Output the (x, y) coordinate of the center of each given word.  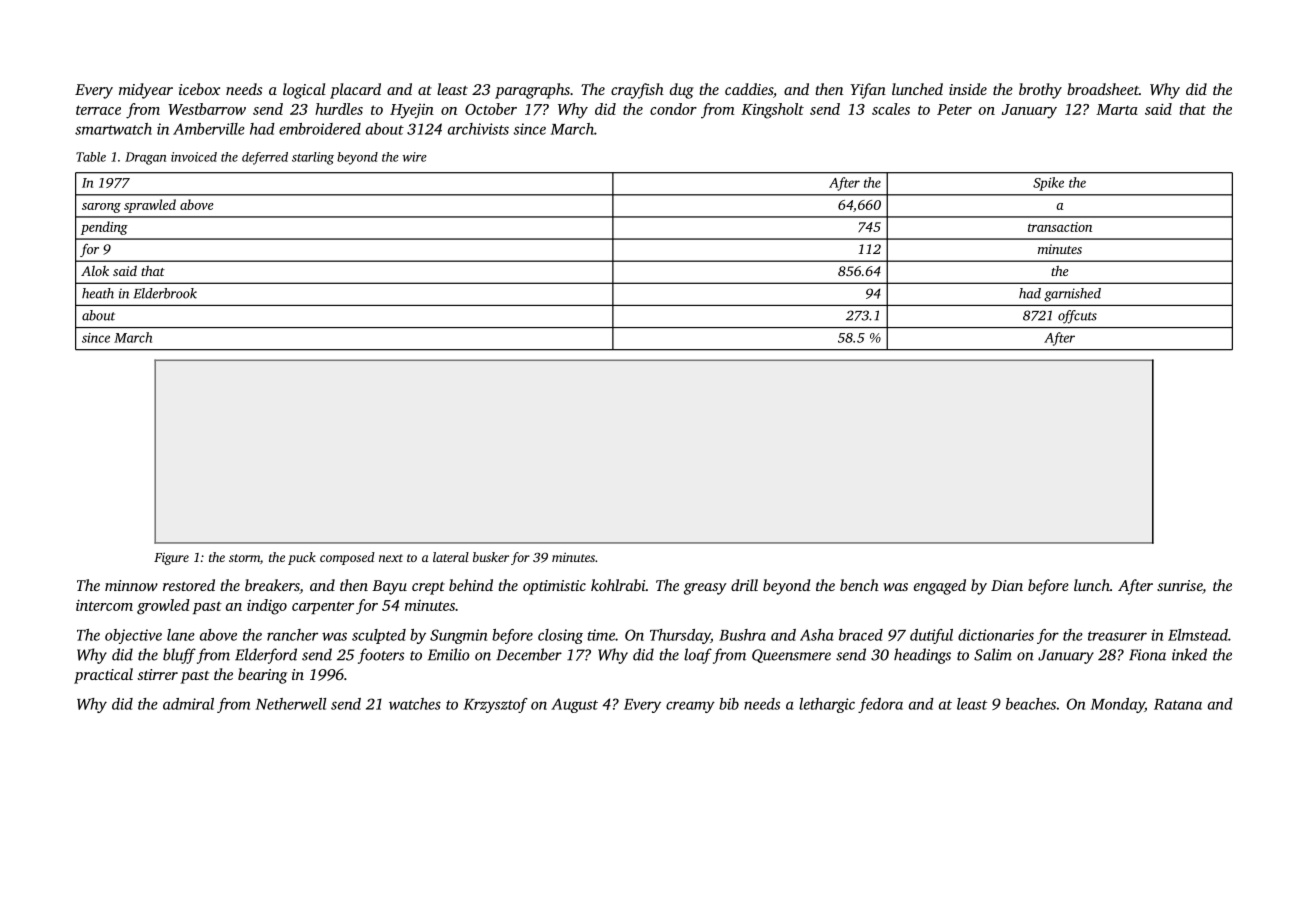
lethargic (827, 705)
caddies (749, 89)
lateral (451, 557)
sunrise (1180, 587)
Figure (171, 558)
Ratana (1178, 704)
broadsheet (1103, 89)
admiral (188, 704)
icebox (199, 89)
